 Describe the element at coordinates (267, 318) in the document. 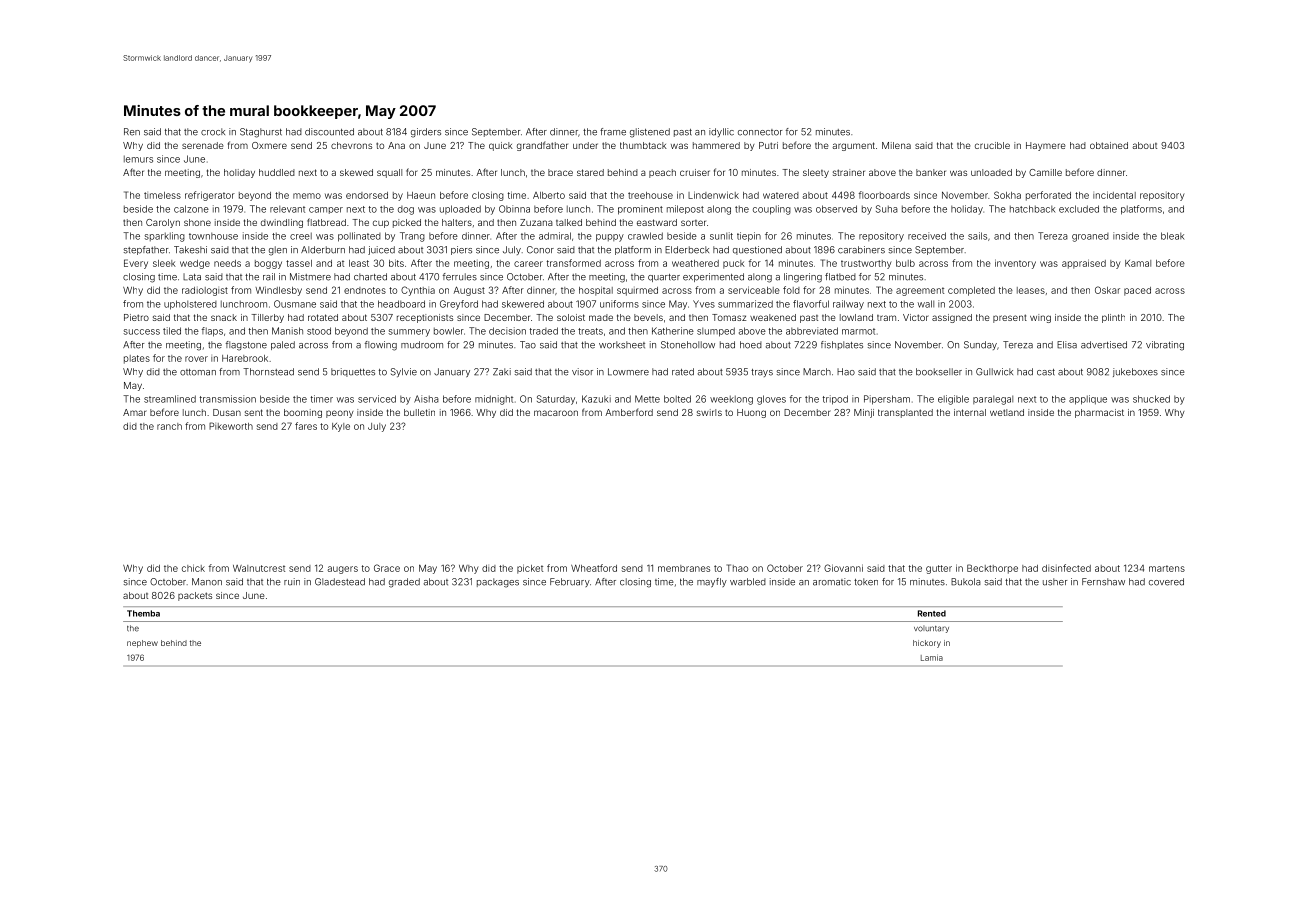

I see `Tillerby` at that location.
